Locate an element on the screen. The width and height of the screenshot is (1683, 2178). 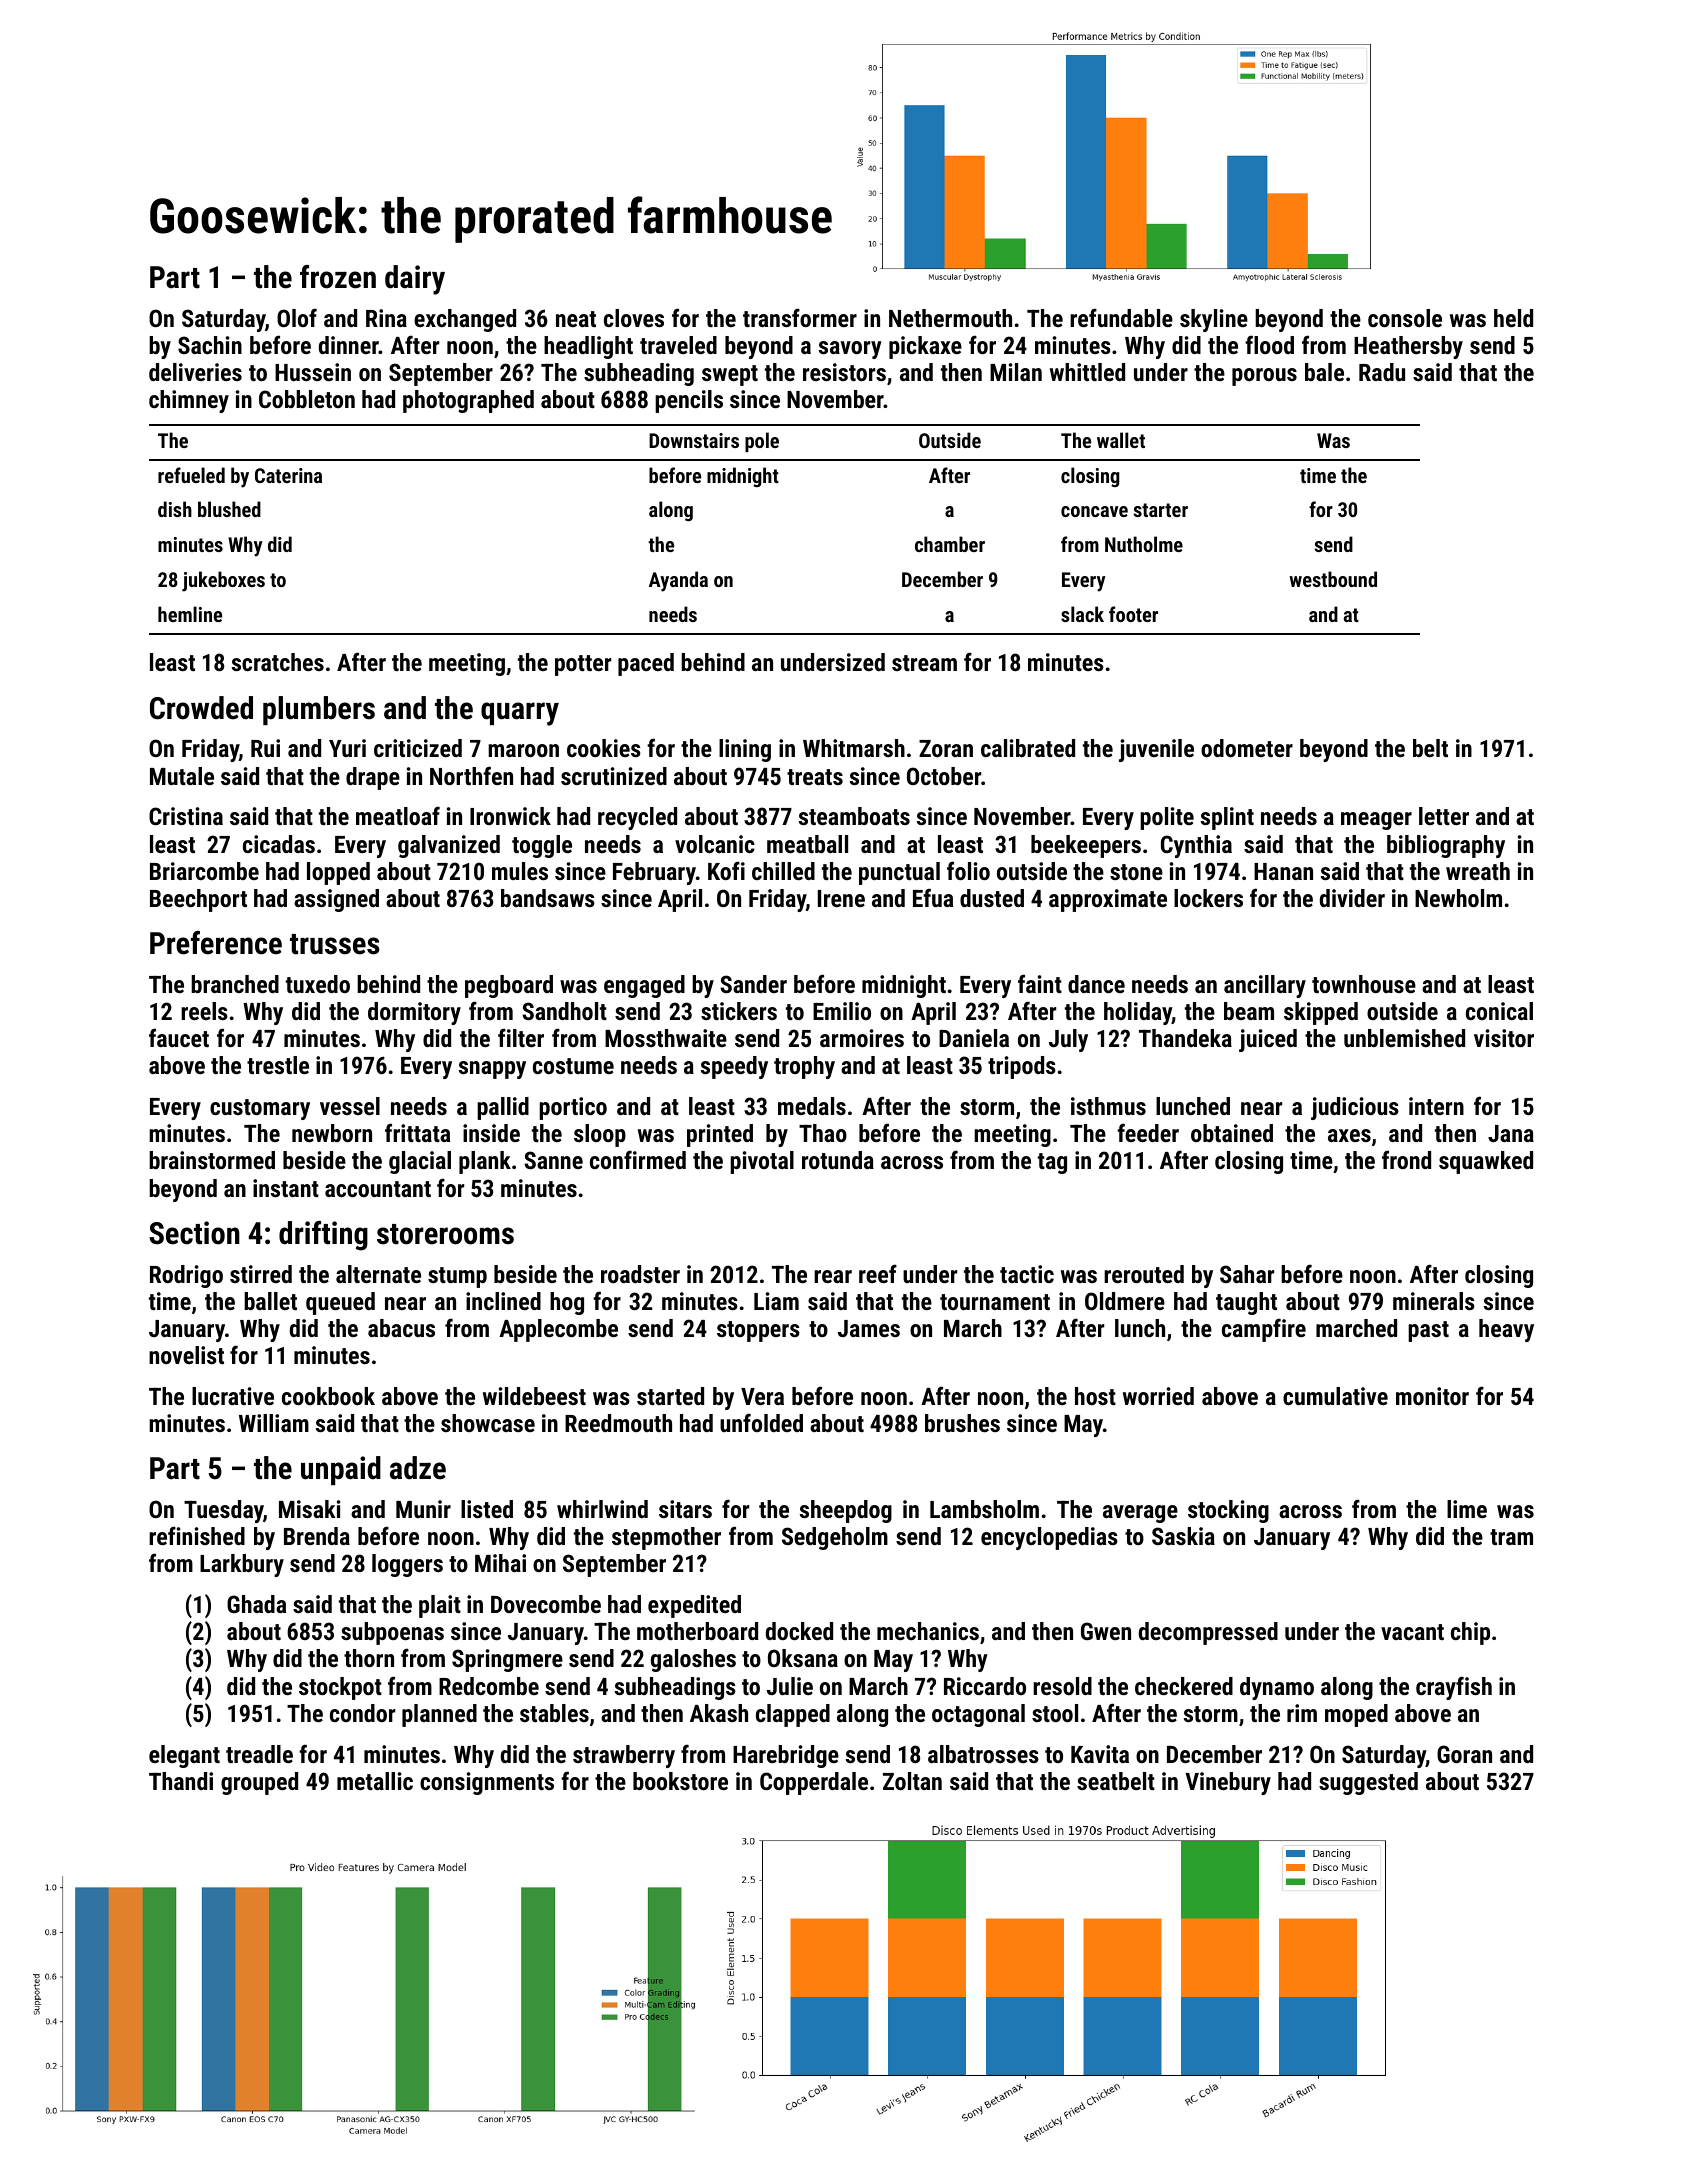
Harebridge is located at coordinates (786, 1756).
